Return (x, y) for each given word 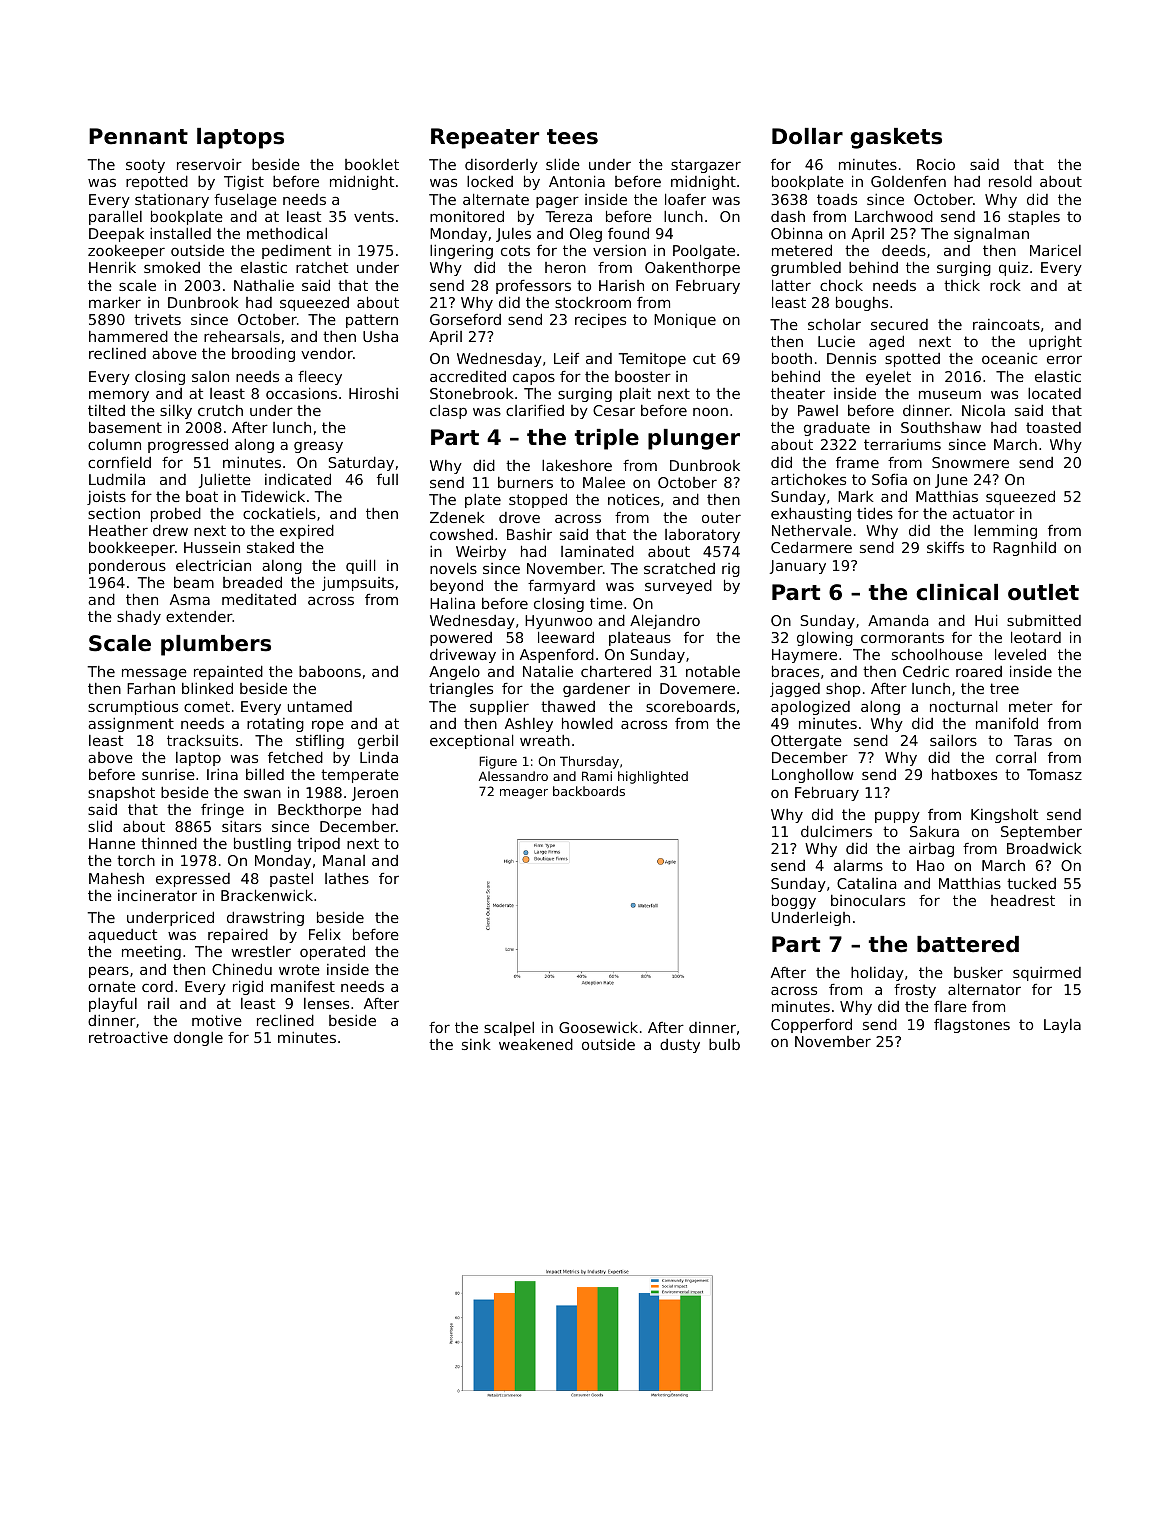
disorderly (501, 166)
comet (207, 706)
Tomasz (1054, 774)
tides (875, 513)
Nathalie (264, 285)
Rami (597, 776)
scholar (834, 324)
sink (476, 1044)
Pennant (138, 136)
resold (1010, 181)
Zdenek (457, 517)
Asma (190, 599)
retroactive (128, 1037)
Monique (685, 320)
